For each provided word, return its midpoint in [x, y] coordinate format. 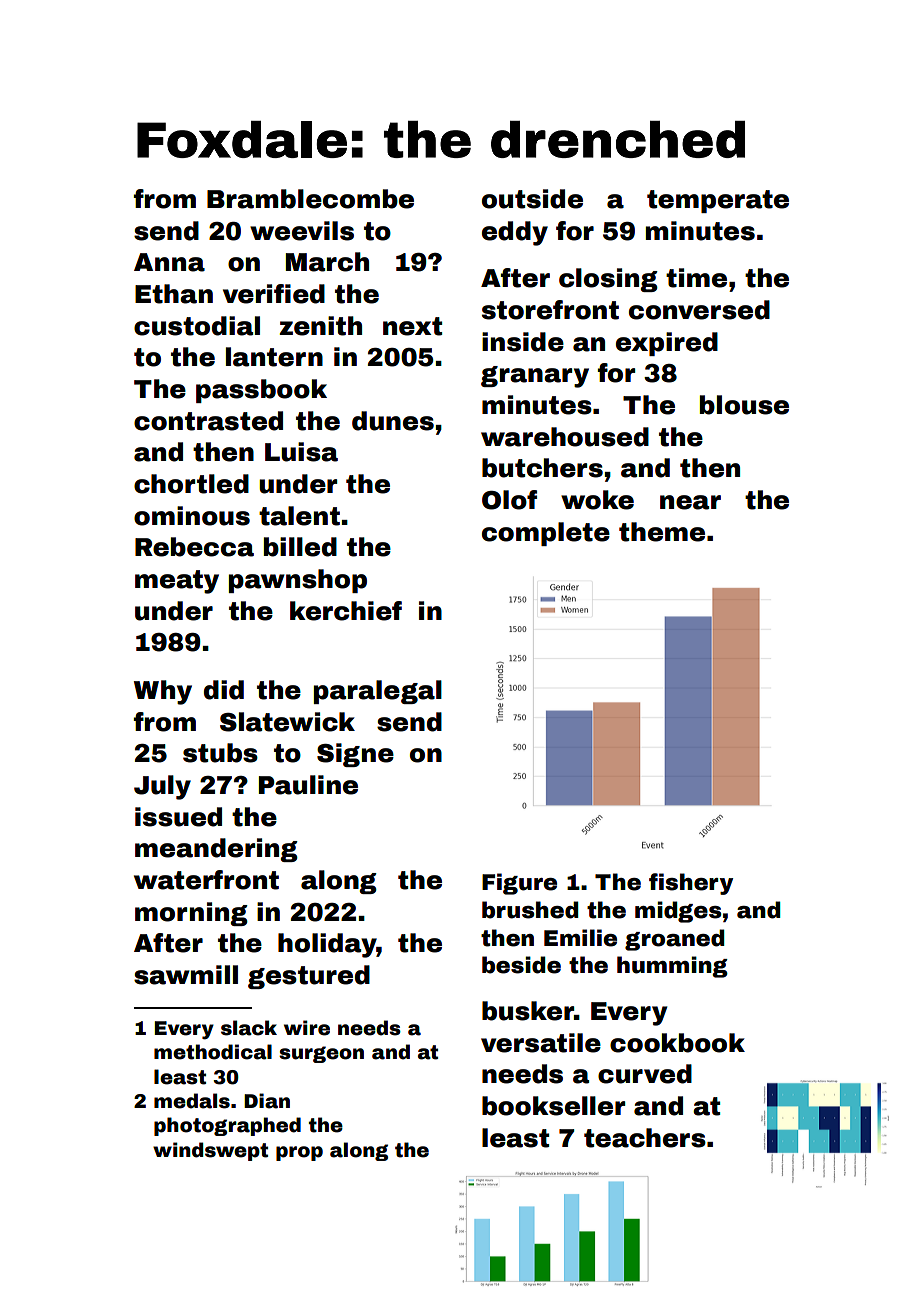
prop [299, 1153]
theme [662, 532]
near [690, 502]
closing [608, 280]
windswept [210, 1151]
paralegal [378, 692]
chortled [191, 484]
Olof [509, 500]
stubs [220, 753]
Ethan [174, 294]
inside [523, 342]
